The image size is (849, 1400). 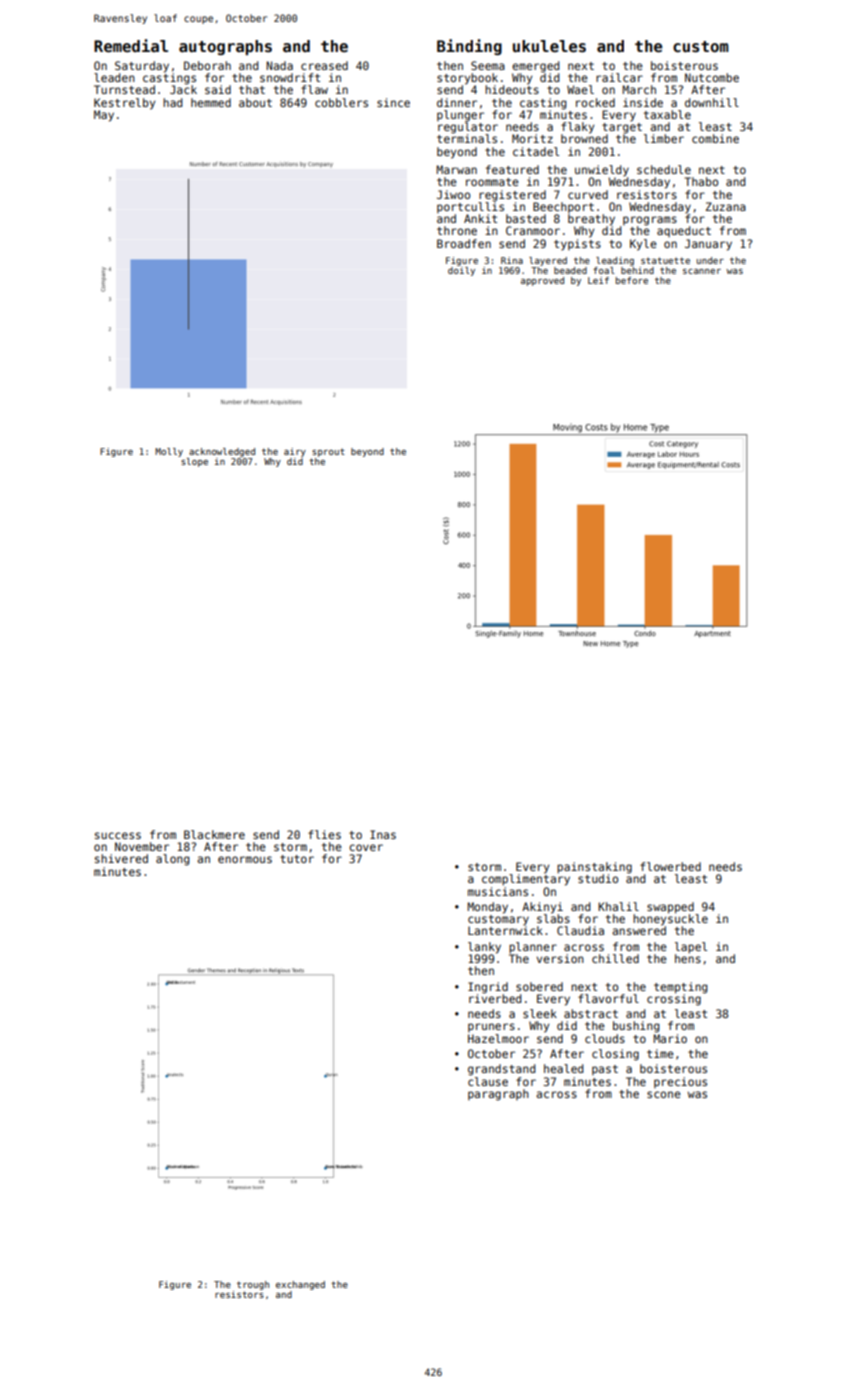 What do you see at coordinates (532, 138) in the screenshot?
I see `Moritz` at bounding box center [532, 138].
